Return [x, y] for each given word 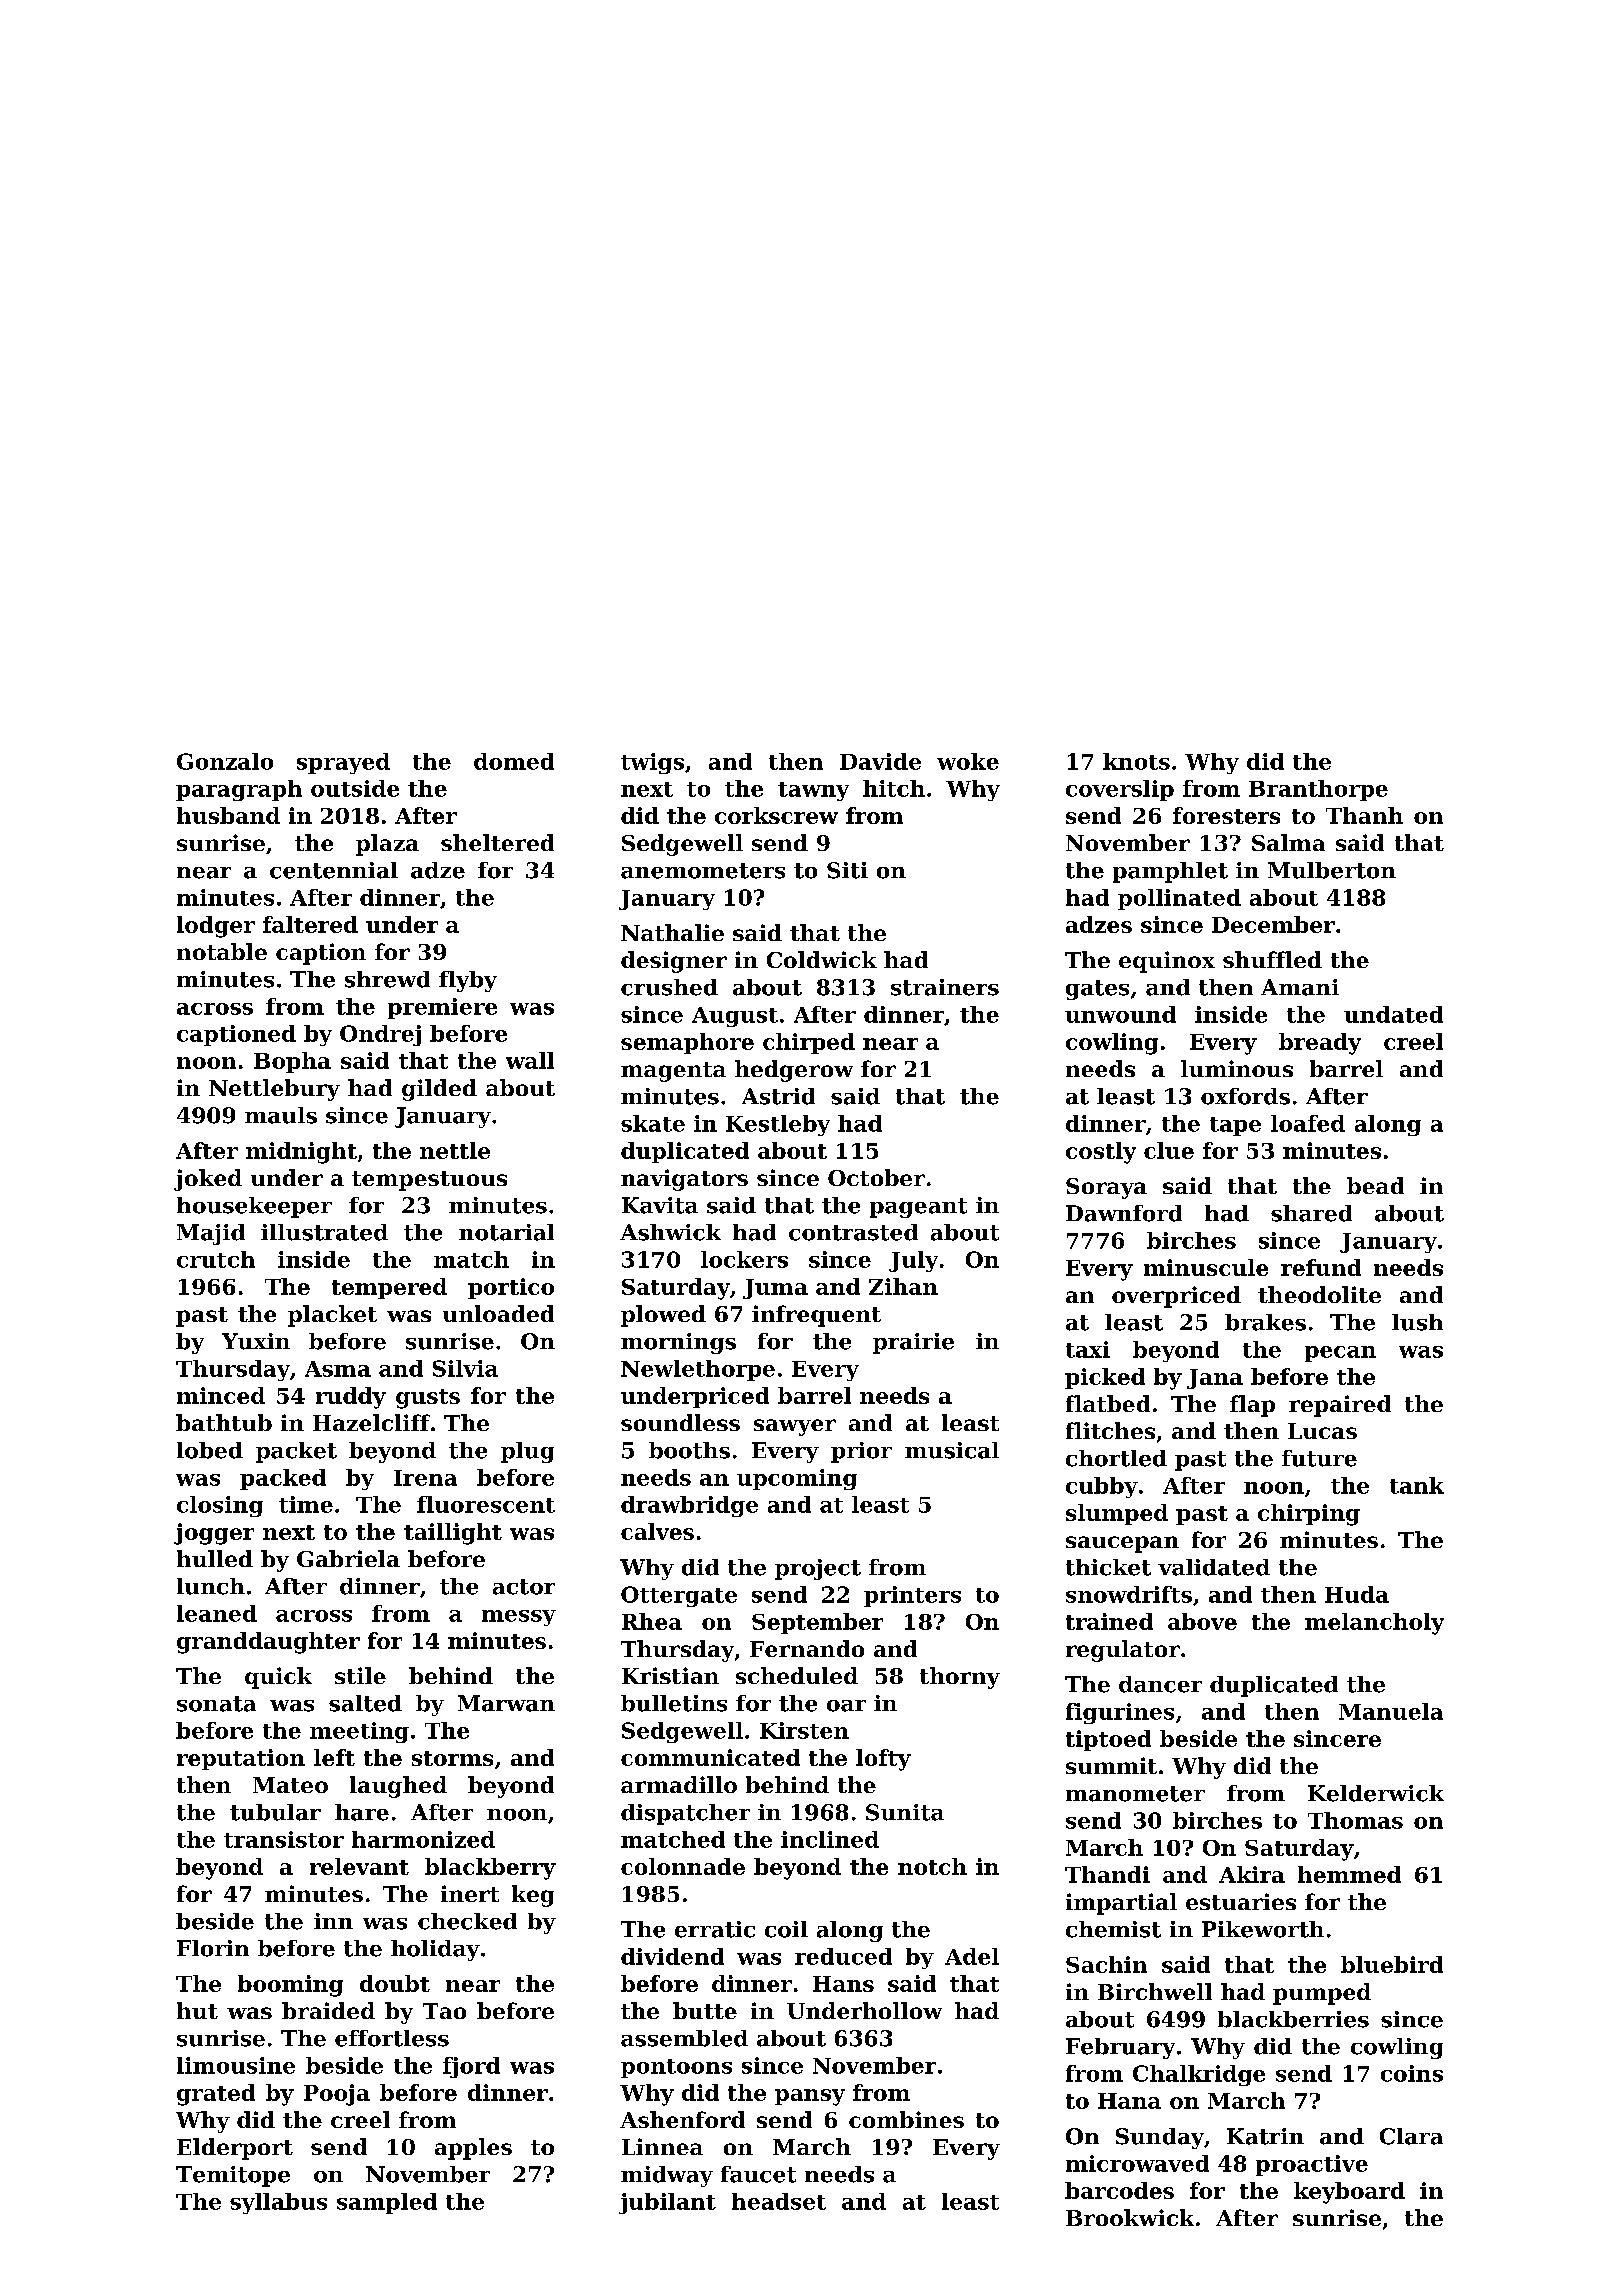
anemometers [703, 871]
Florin [213, 1948]
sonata [216, 1704]
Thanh [1364, 815]
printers [912, 1596]
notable [222, 951]
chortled [1116, 1458]
